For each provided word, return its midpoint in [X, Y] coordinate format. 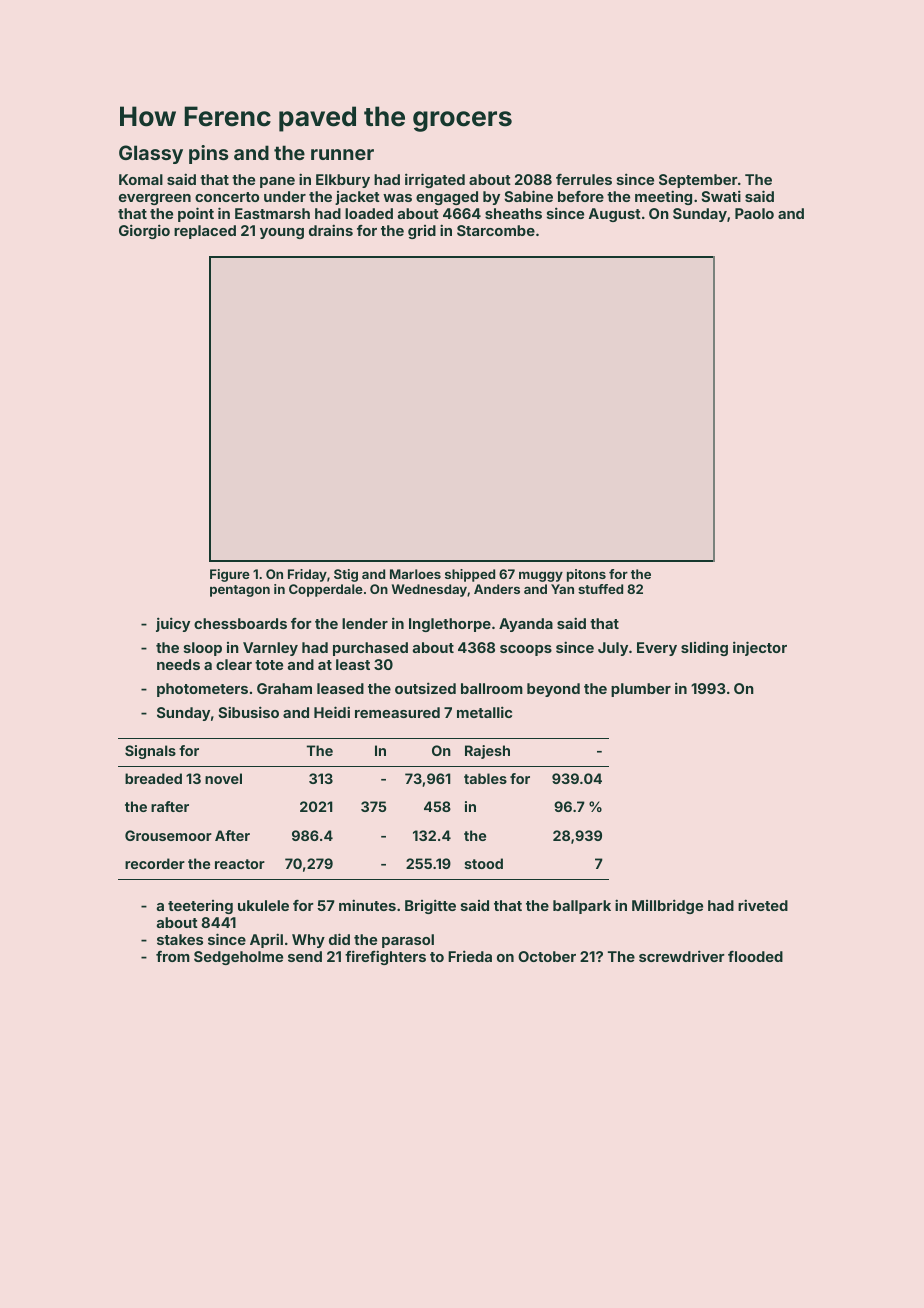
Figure [230, 575]
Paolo [754, 213]
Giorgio [144, 231]
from [173, 956]
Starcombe [496, 230]
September [698, 181]
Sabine [528, 196]
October [547, 956]
